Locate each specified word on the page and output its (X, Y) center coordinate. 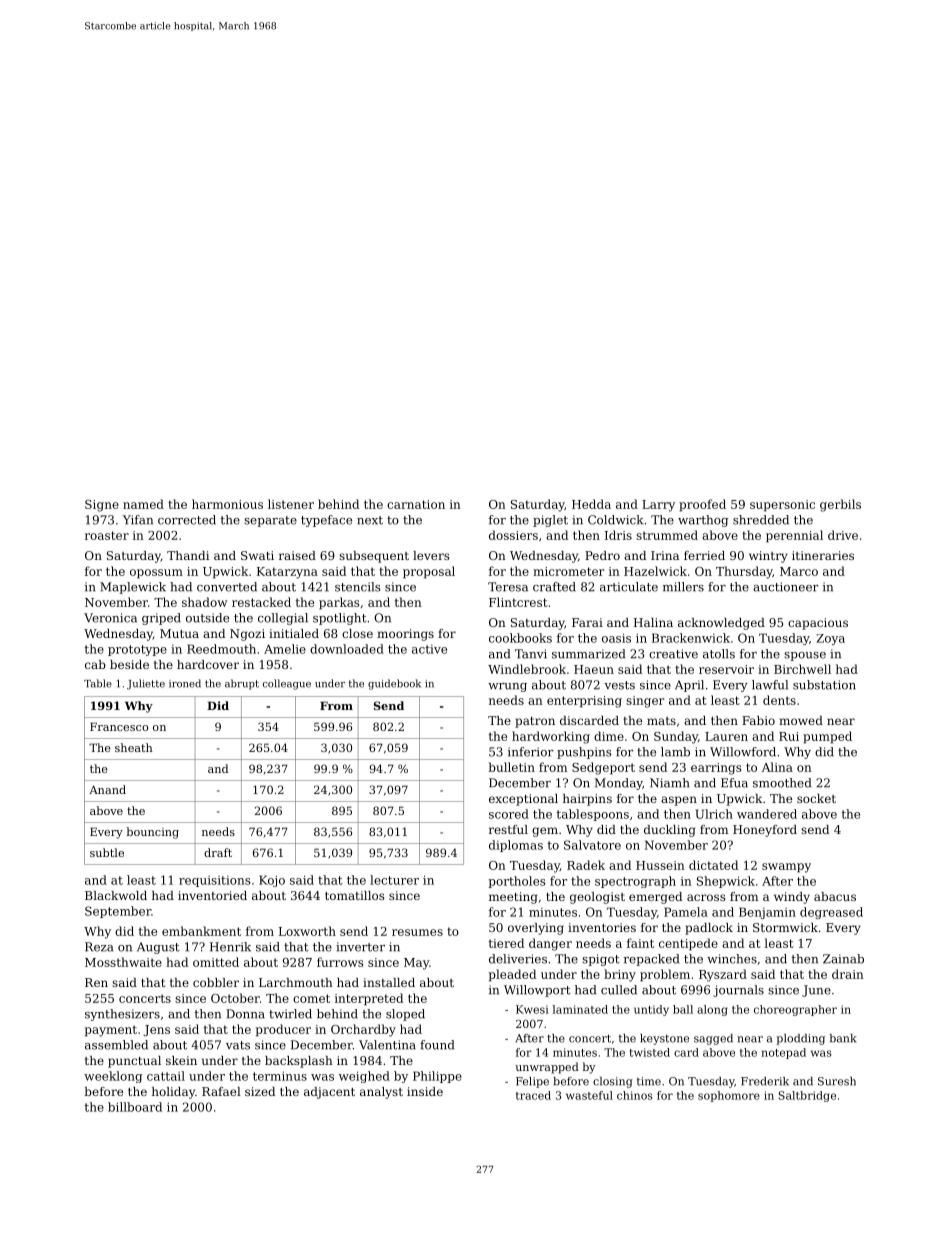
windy (792, 898)
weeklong (113, 1077)
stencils (358, 587)
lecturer (394, 880)
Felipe (532, 1082)
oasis (616, 638)
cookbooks (520, 638)
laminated (580, 1009)
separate (270, 521)
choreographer (795, 1010)
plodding (801, 1039)
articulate (629, 587)
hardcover (208, 664)
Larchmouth (296, 982)
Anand (107, 789)
